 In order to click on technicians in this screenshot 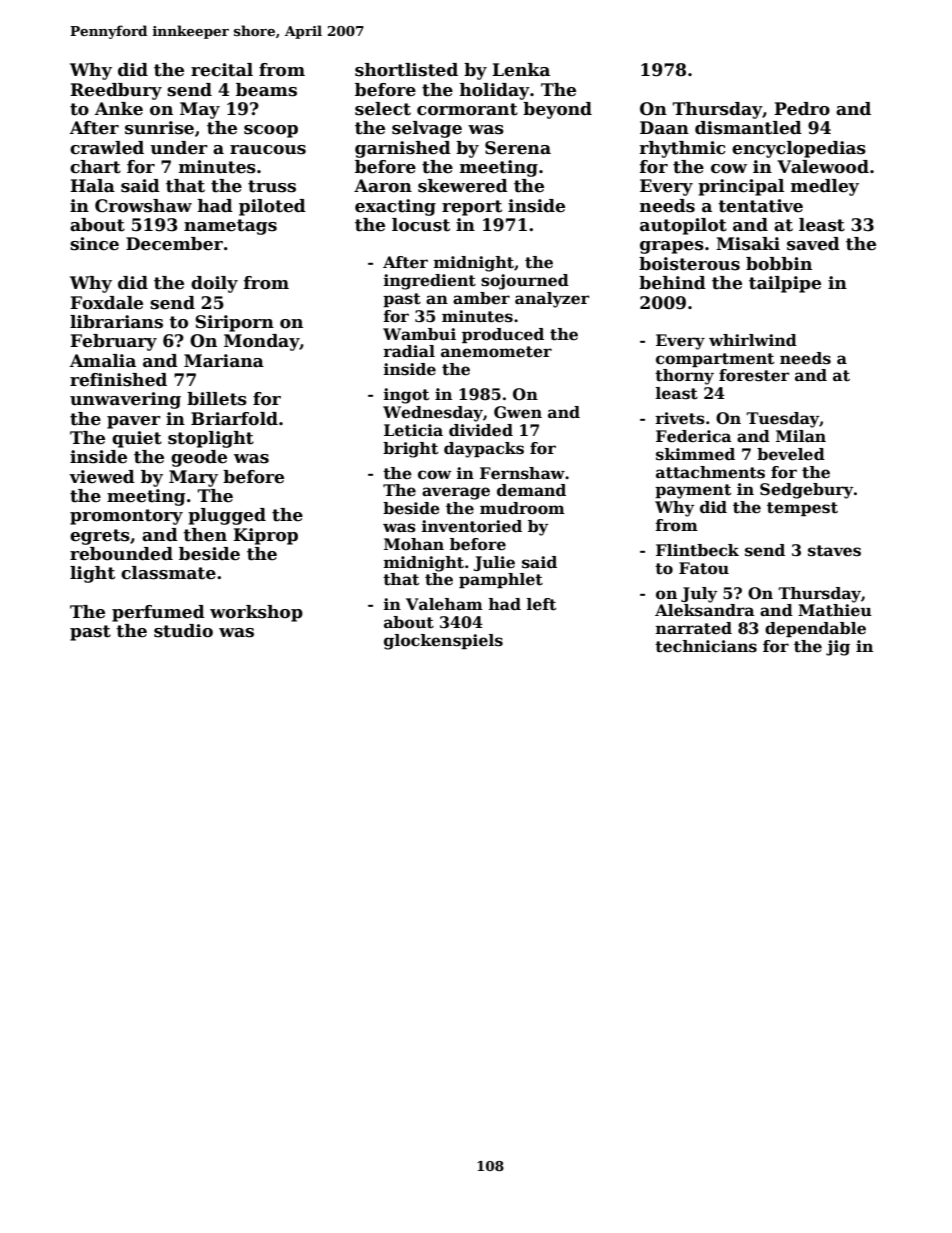, I will do `click(706, 646)`.
